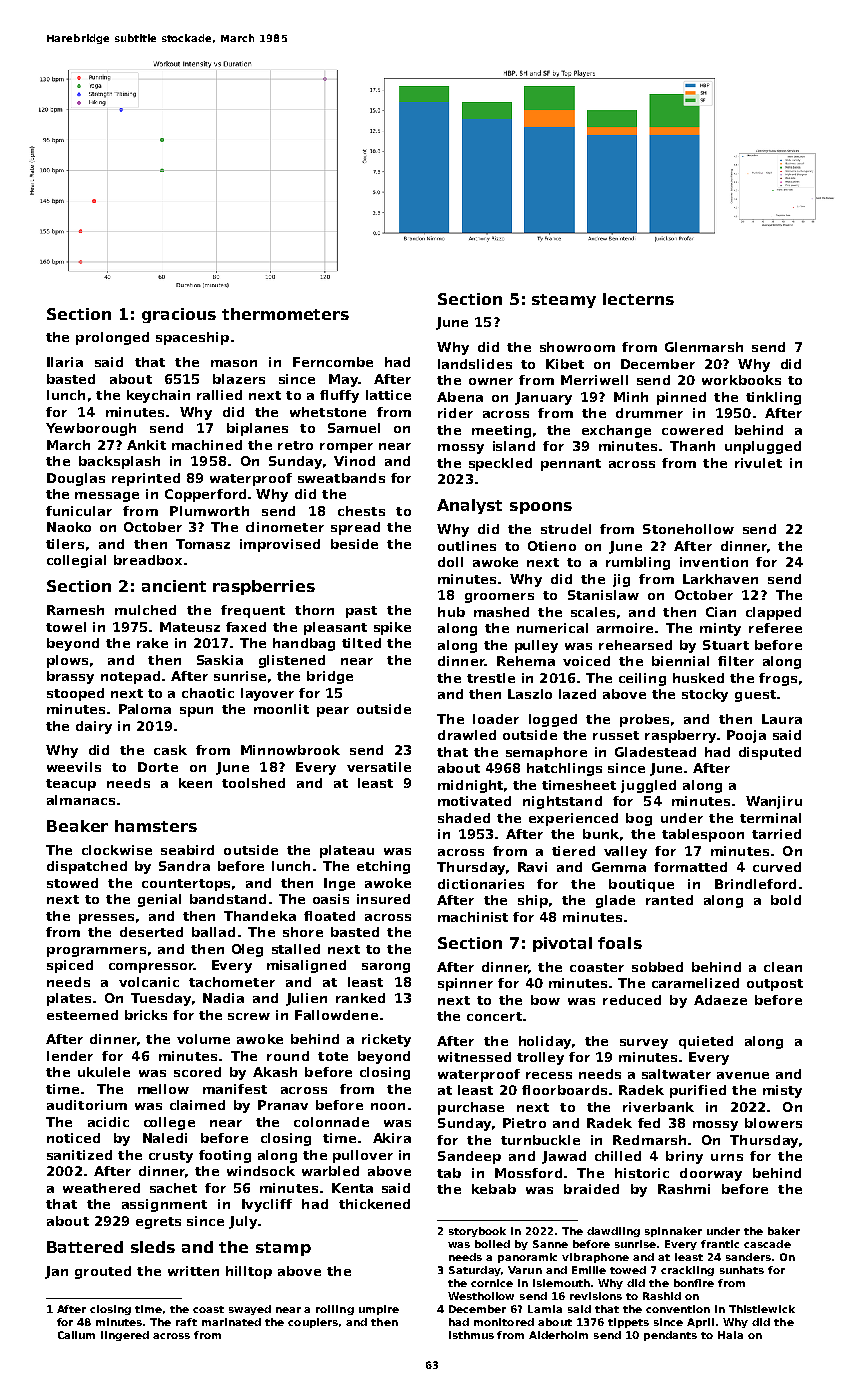 The width and height of the document is (849, 1400). Describe the element at coordinates (460, 397) in the document. I see `Abena` at that location.
